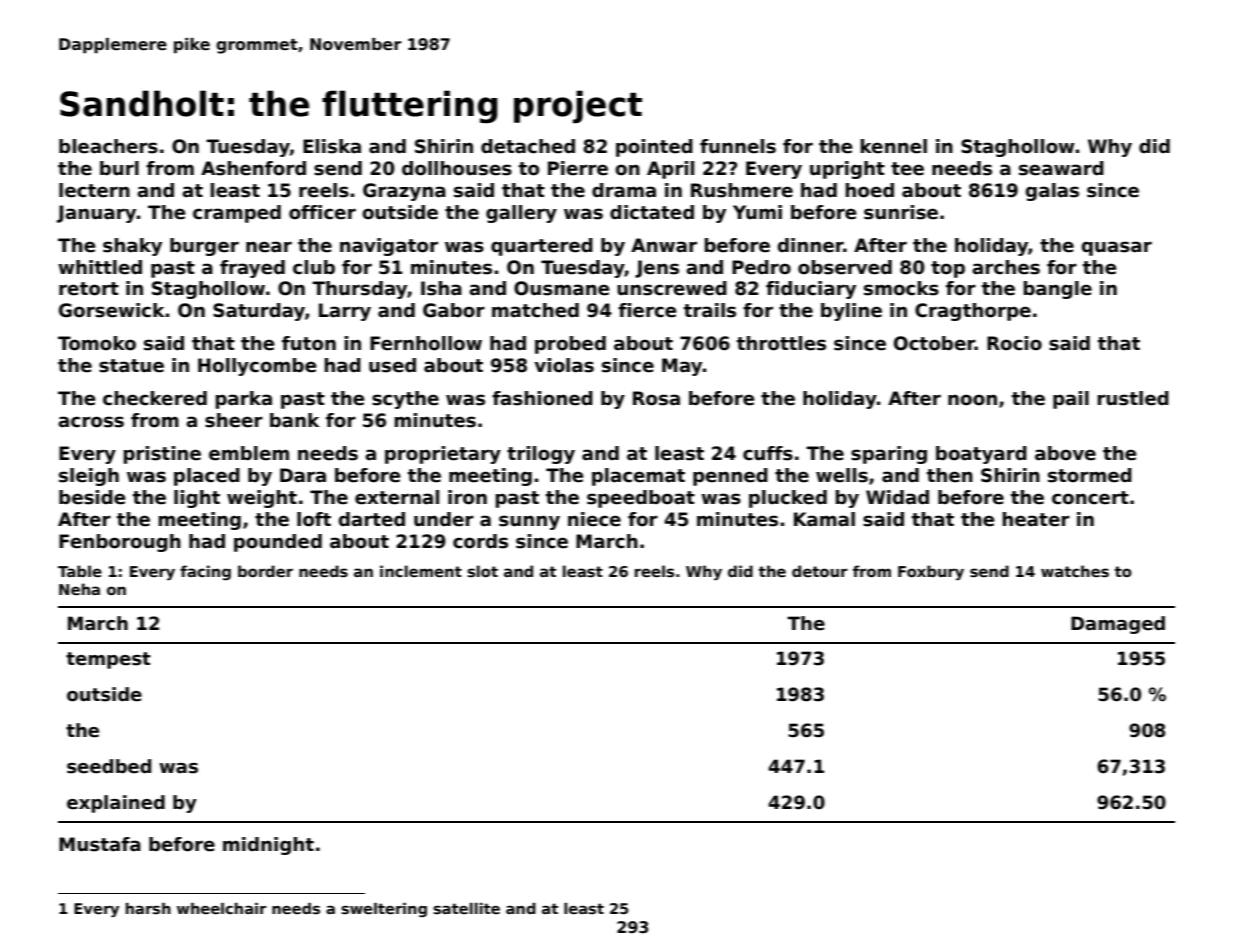 The width and height of the screenshot is (1233, 952). I want to click on Damaged, so click(1118, 625).
